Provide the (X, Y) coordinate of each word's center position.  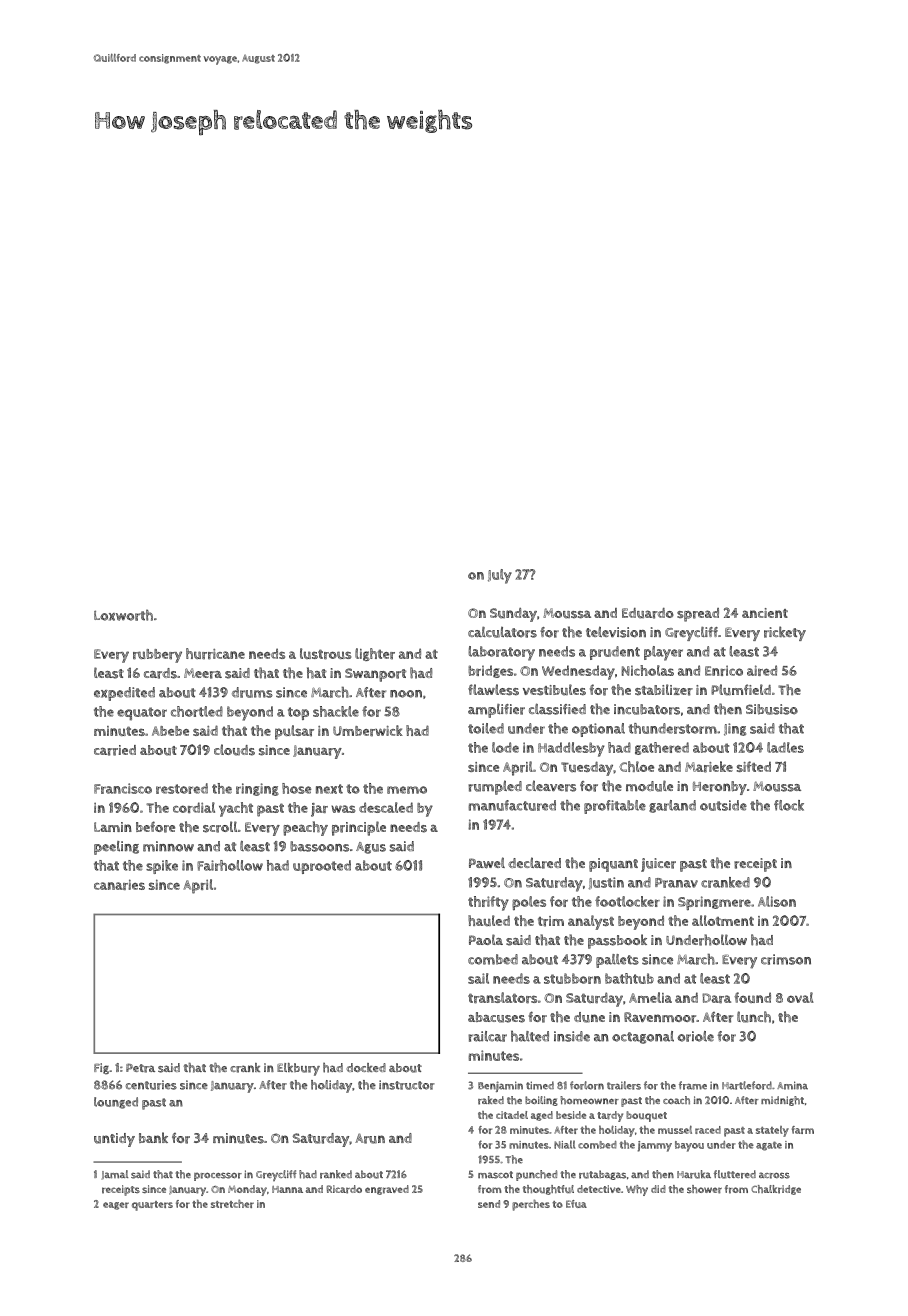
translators (502, 998)
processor (218, 1177)
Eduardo (648, 613)
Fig (101, 1069)
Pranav (676, 883)
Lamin (113, 827)
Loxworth (123, 615)
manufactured (512, 805)
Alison (777, 901)
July (500, 576)
